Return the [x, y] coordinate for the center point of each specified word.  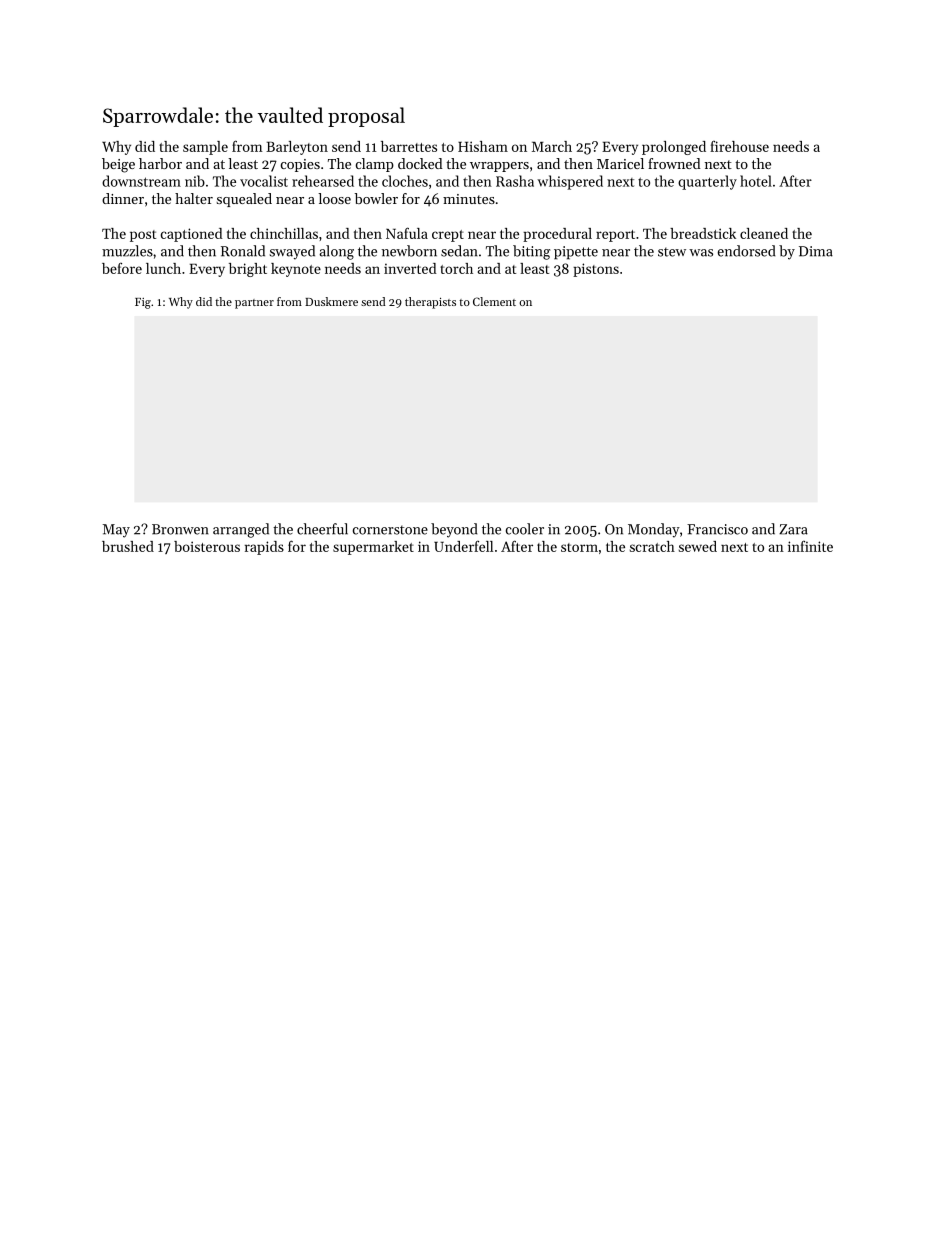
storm [579, 547]
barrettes [409, 146]
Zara [793, 529]
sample [205, 148]
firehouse [739, 146]
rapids [264, 548]
